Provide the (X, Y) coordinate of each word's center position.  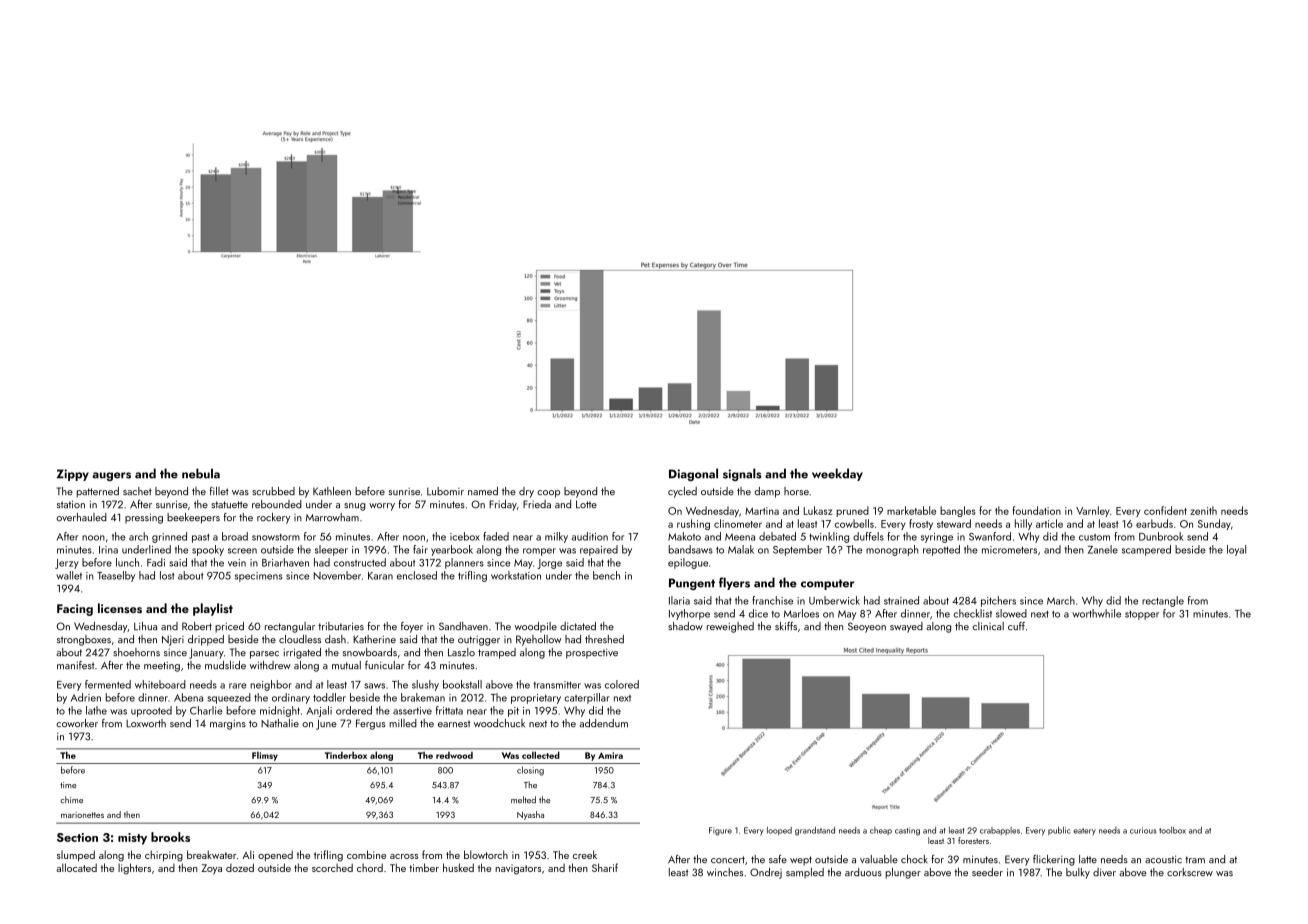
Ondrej (766, 873)
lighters (134, 869)
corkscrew (1190, 872)
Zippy (73, 475)
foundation (1037, 510)
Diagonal (693, 474)
